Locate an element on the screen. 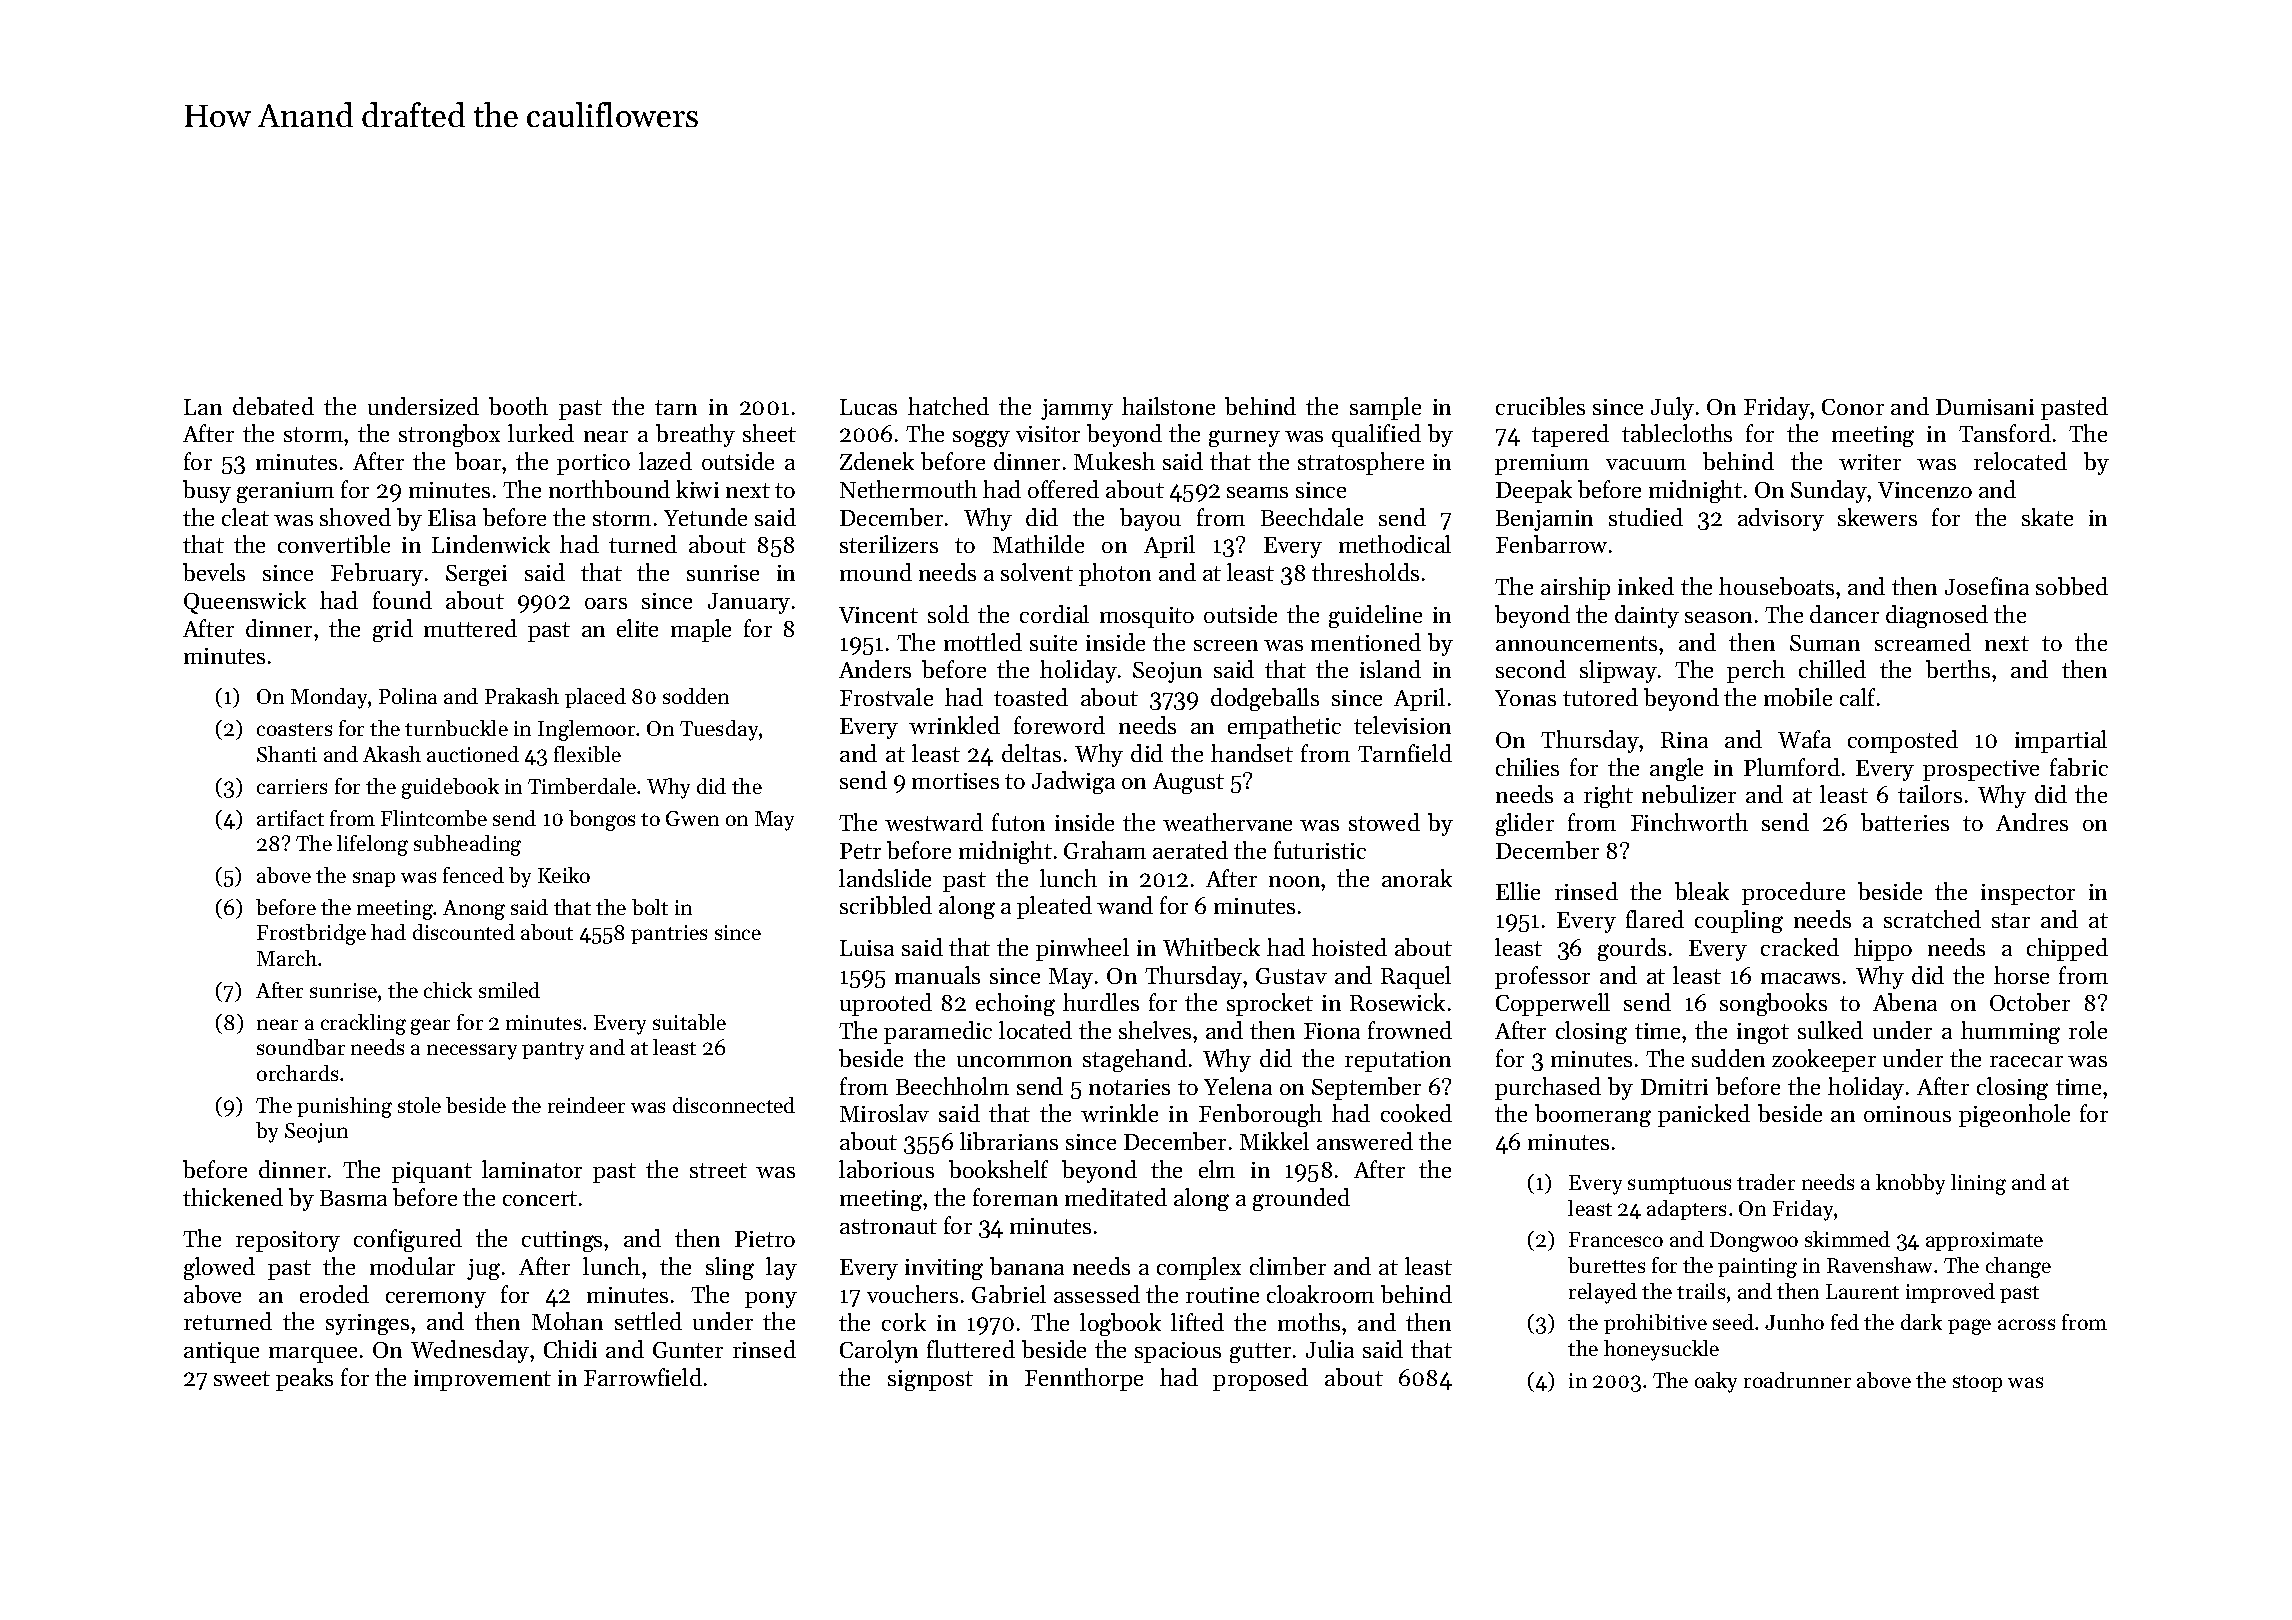  futuristic is located at coordinates (1320, 850).
